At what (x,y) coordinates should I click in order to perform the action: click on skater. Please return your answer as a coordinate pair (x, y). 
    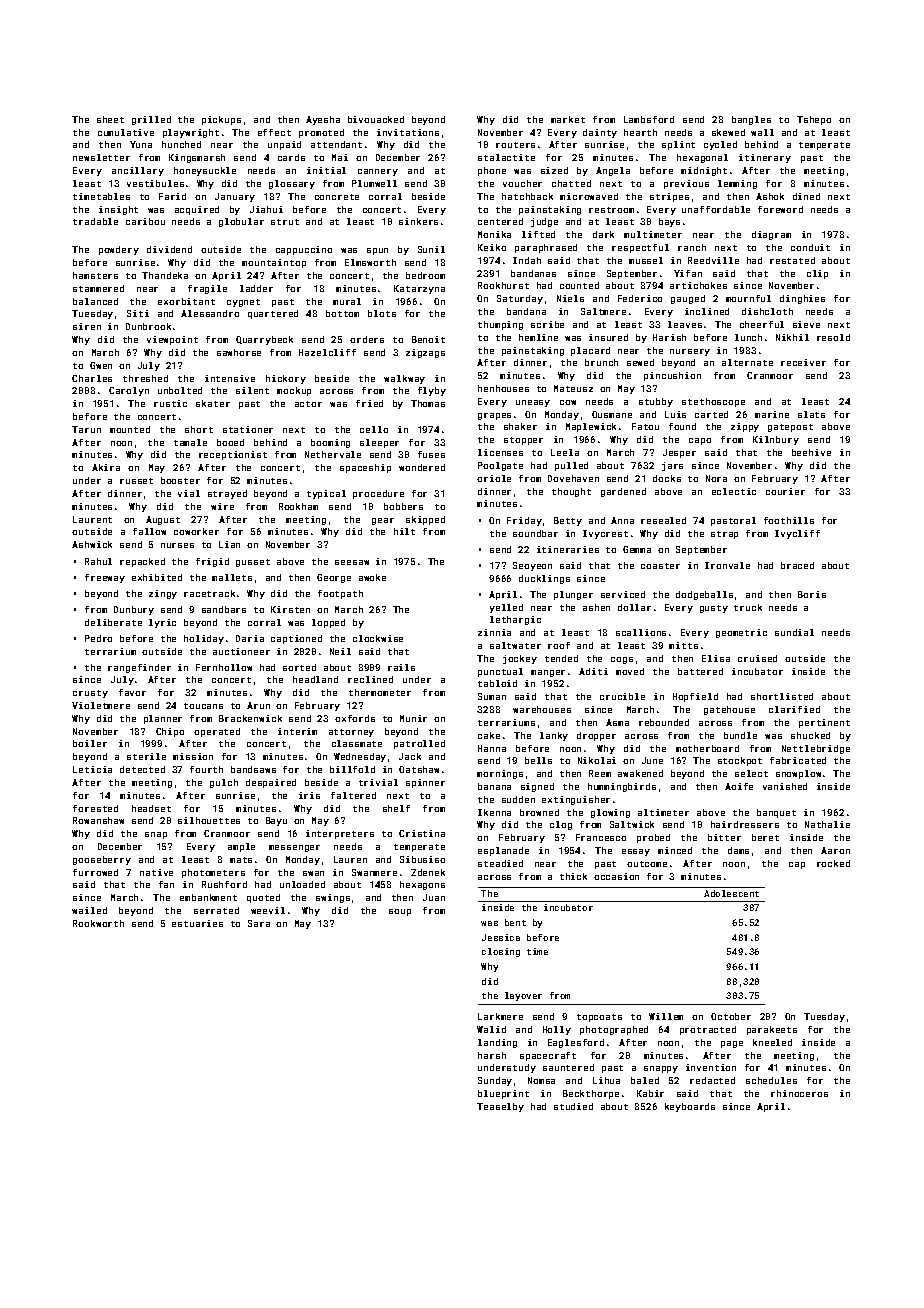
    Looking at the image, I should click on (213, 403).
